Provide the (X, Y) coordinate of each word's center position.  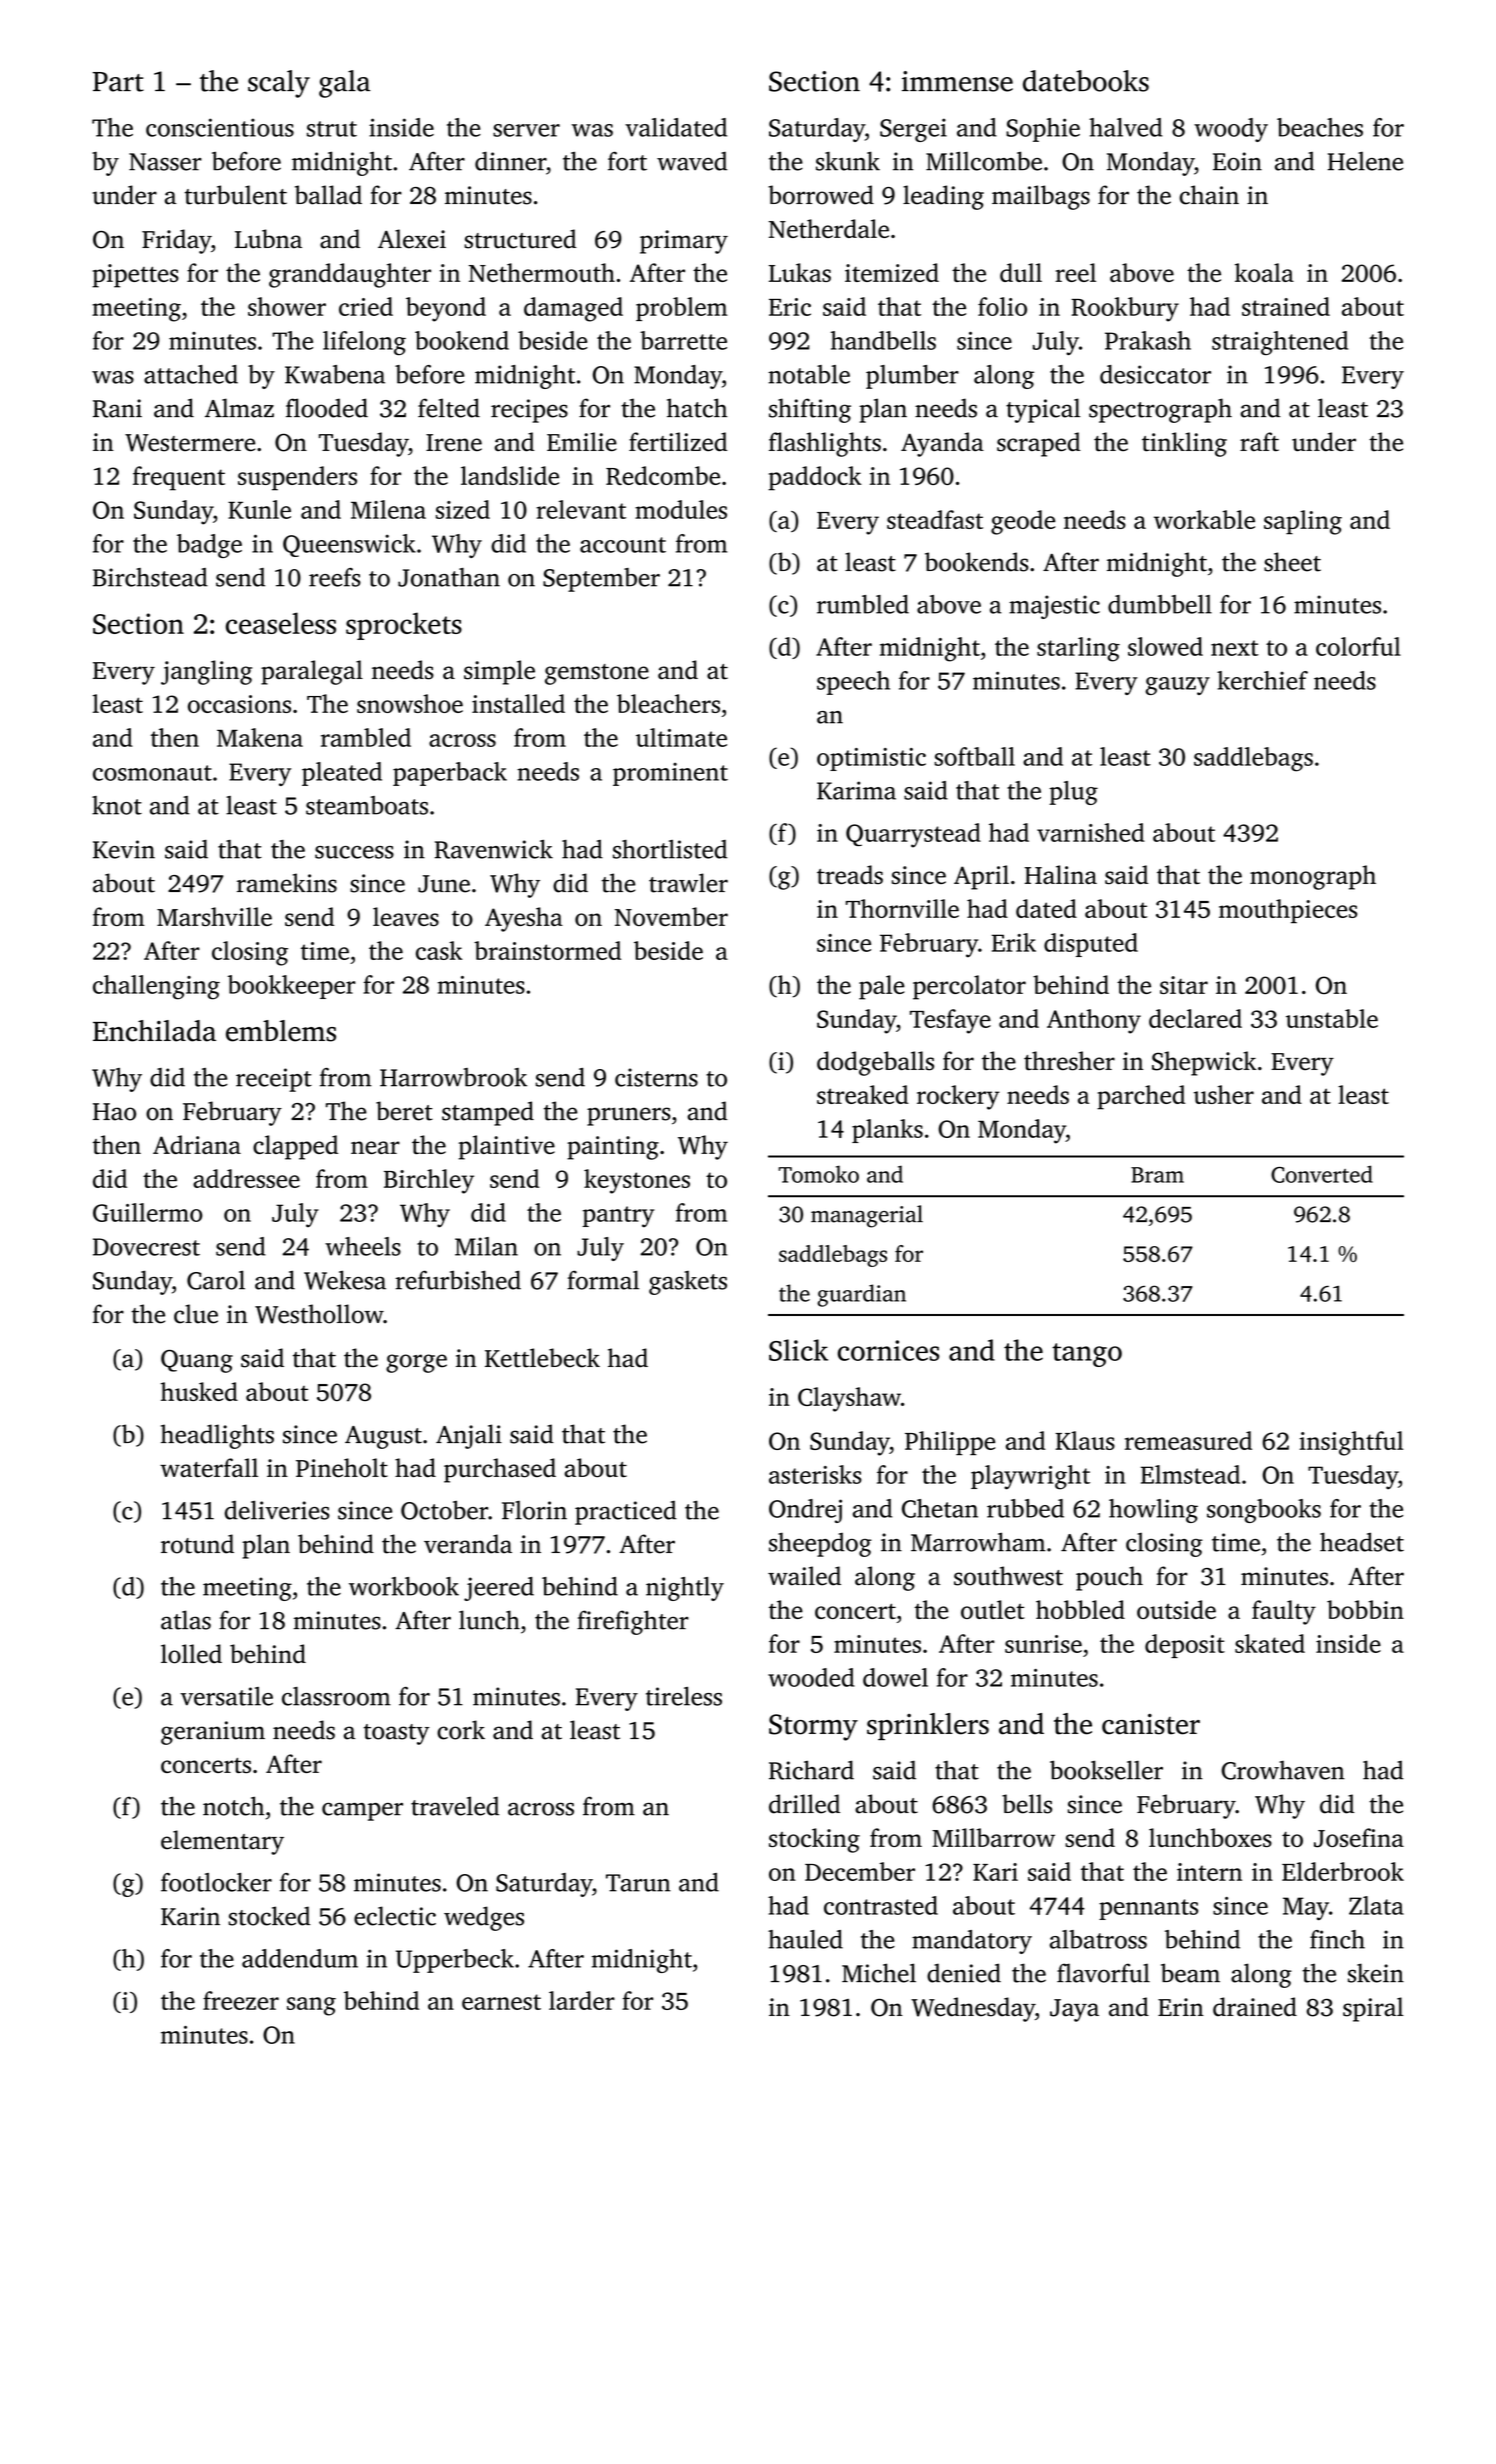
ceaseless (281, 623)
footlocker (216, 1882)
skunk (848, 161)
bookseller (1106, 1770)
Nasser (165, 162)
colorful (1358, 646)
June (444, 884)
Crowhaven (1283, 1770)
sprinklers (928, 1726)
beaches (1320, 127)
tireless (684, 1696)
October (444, 1510)
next (1235, 648)
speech (853, 683)
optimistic (871, 759)
